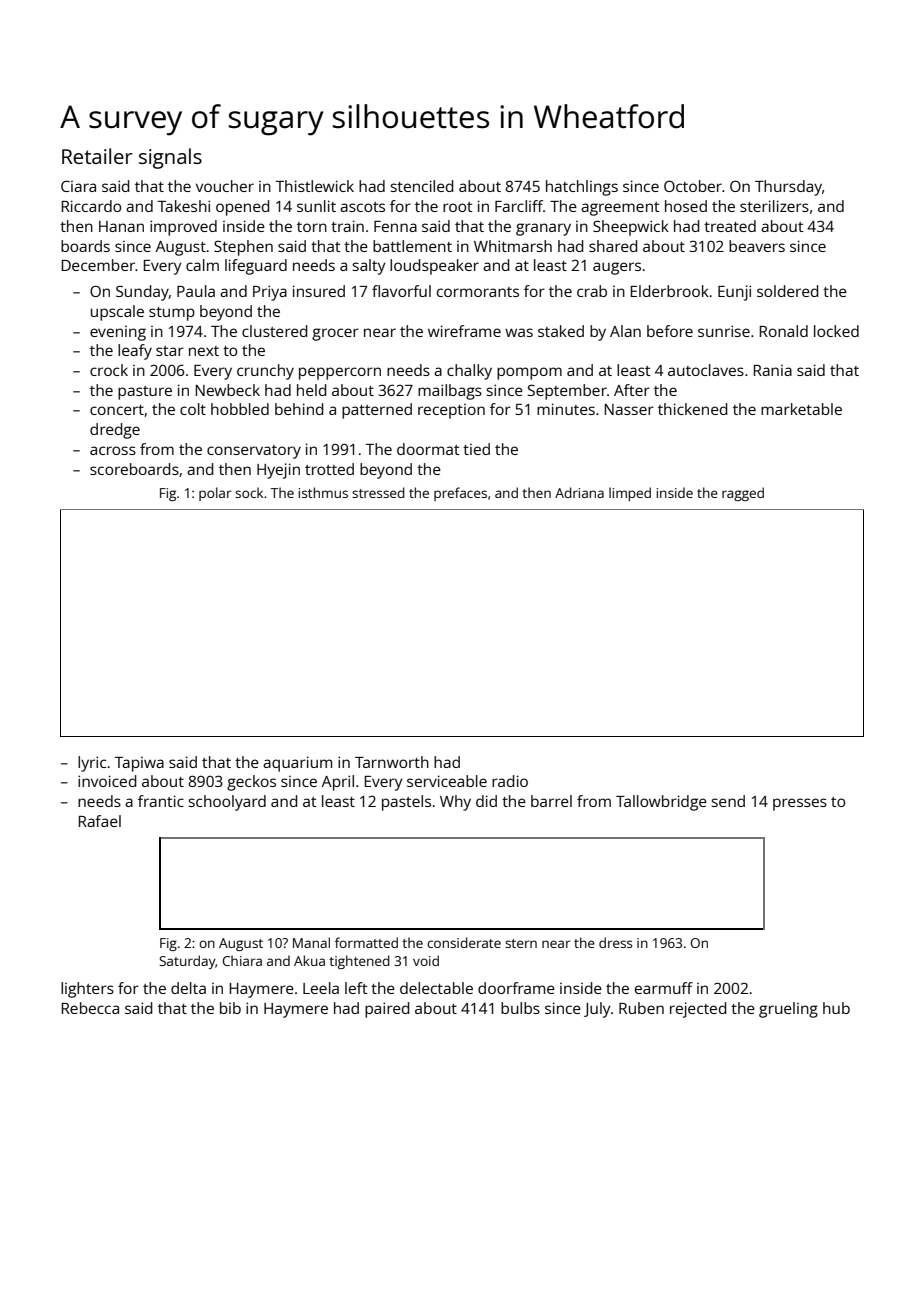 Image resolution: width=924 pixels, height=1308 pixels. What do you see at coordinates (87, 990) in the screenshot?
I see `lighters` at bounding box center [87, 990].
